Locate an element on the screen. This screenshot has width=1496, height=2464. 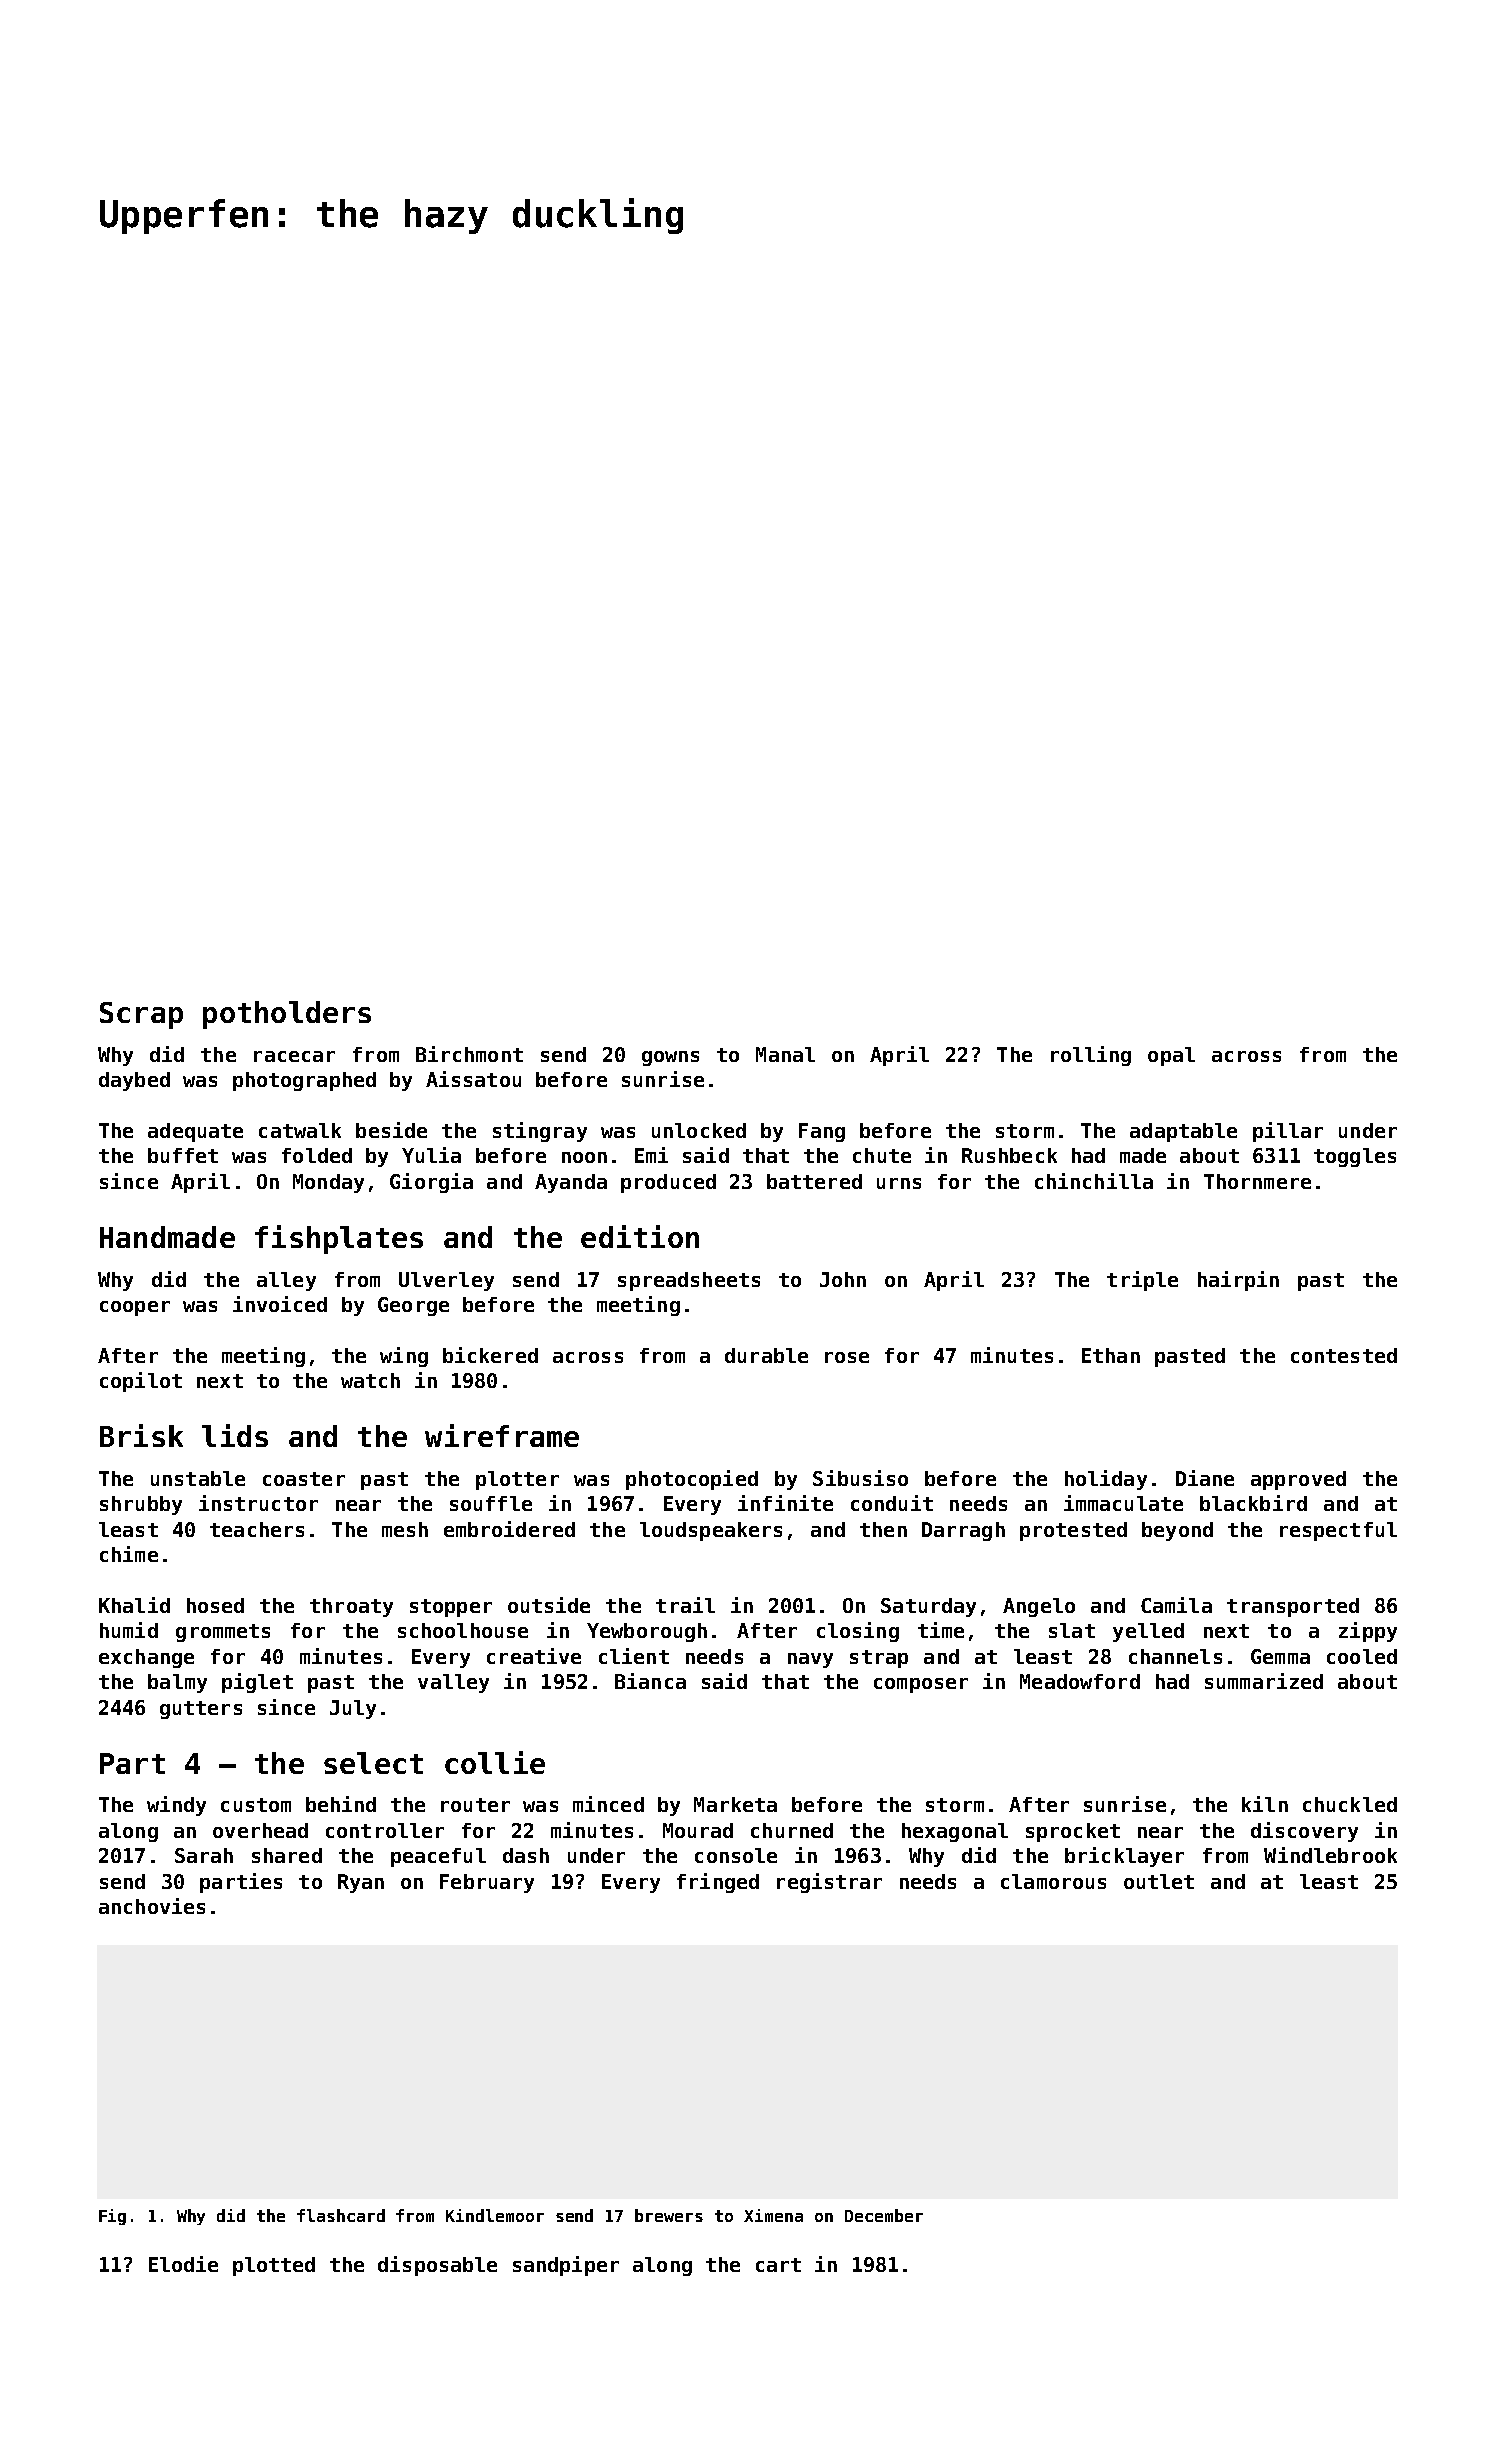
transported is located at coordinates (1293, 1607).
